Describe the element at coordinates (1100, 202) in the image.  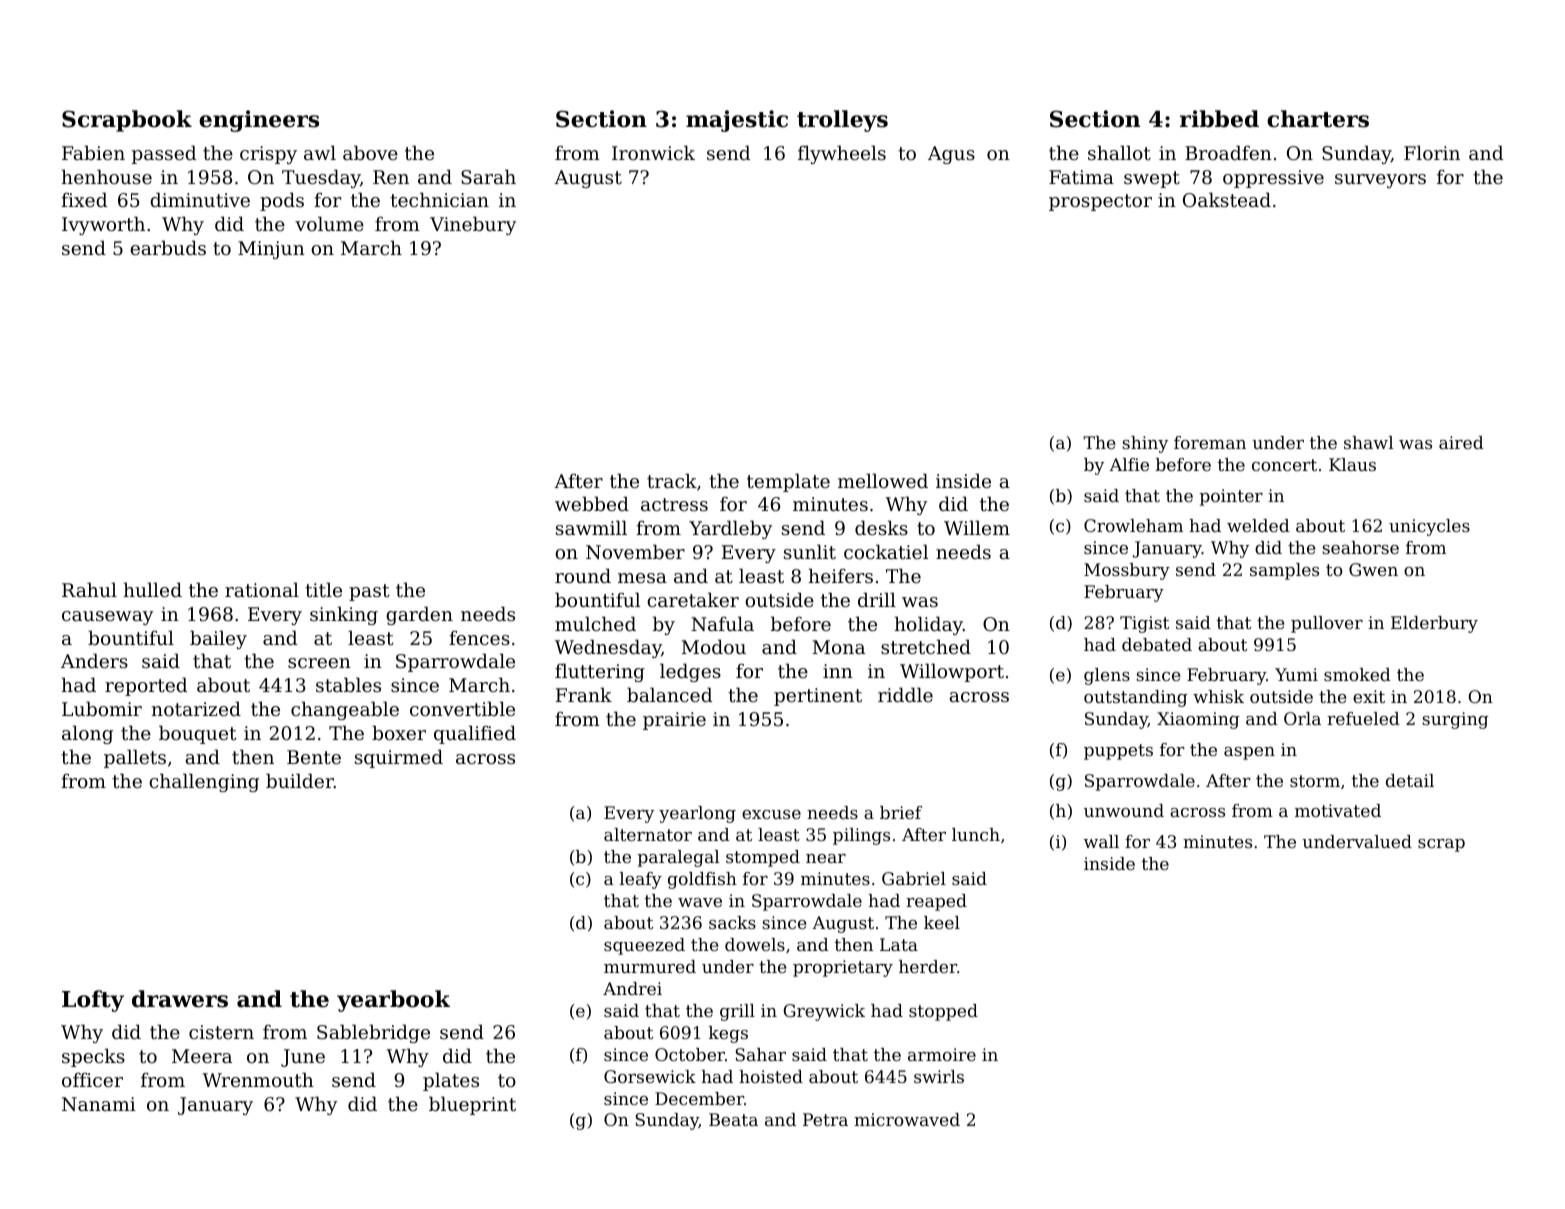
I see `prospector` at that location.
